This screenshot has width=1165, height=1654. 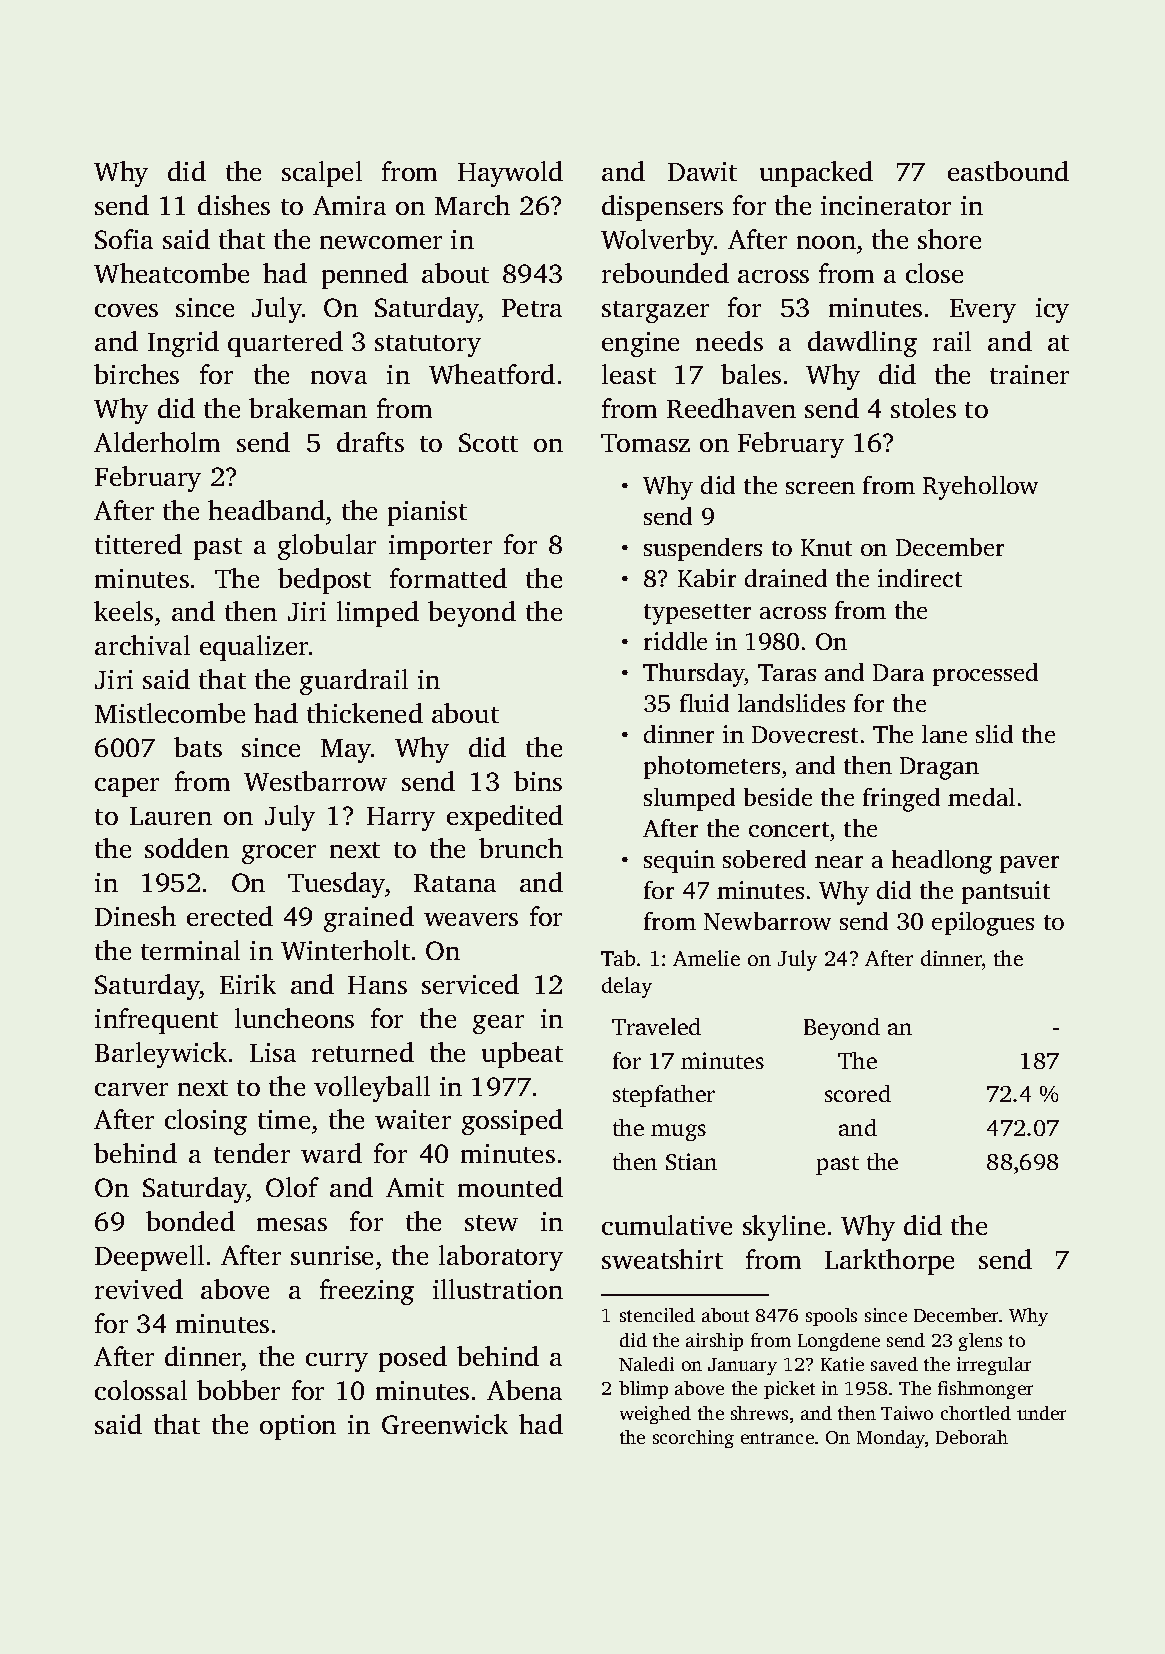 I want to click on shore, so click(x=949, y=239).
